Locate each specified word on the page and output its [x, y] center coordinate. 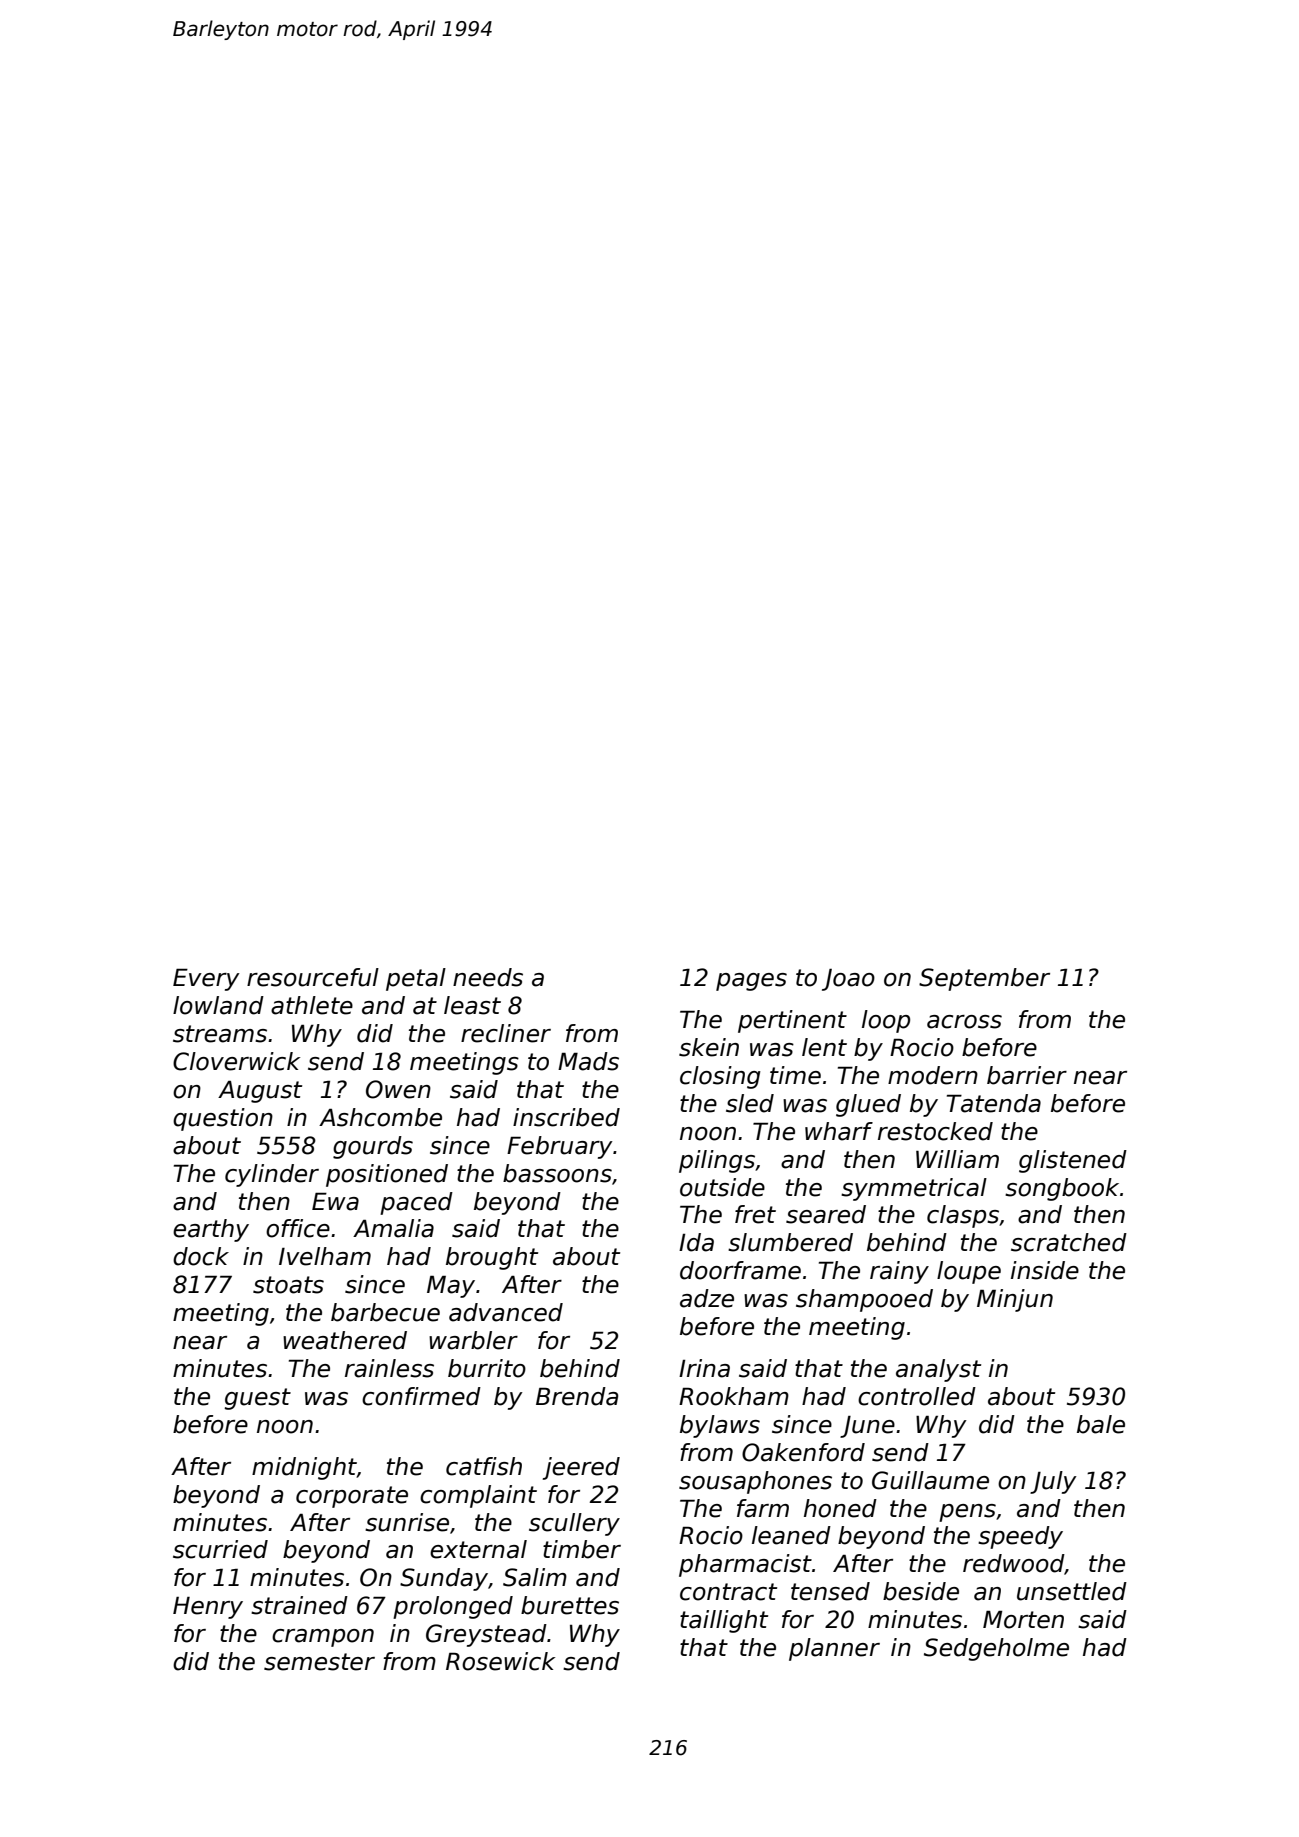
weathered [345, 1340]
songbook [1062, 1189]
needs [488, 977]
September [984, 979]
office [298, 1228]
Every [206, 979]
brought [492, 1258]
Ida [696, 1242]
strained [299, 1605]
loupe [969, 1272]
